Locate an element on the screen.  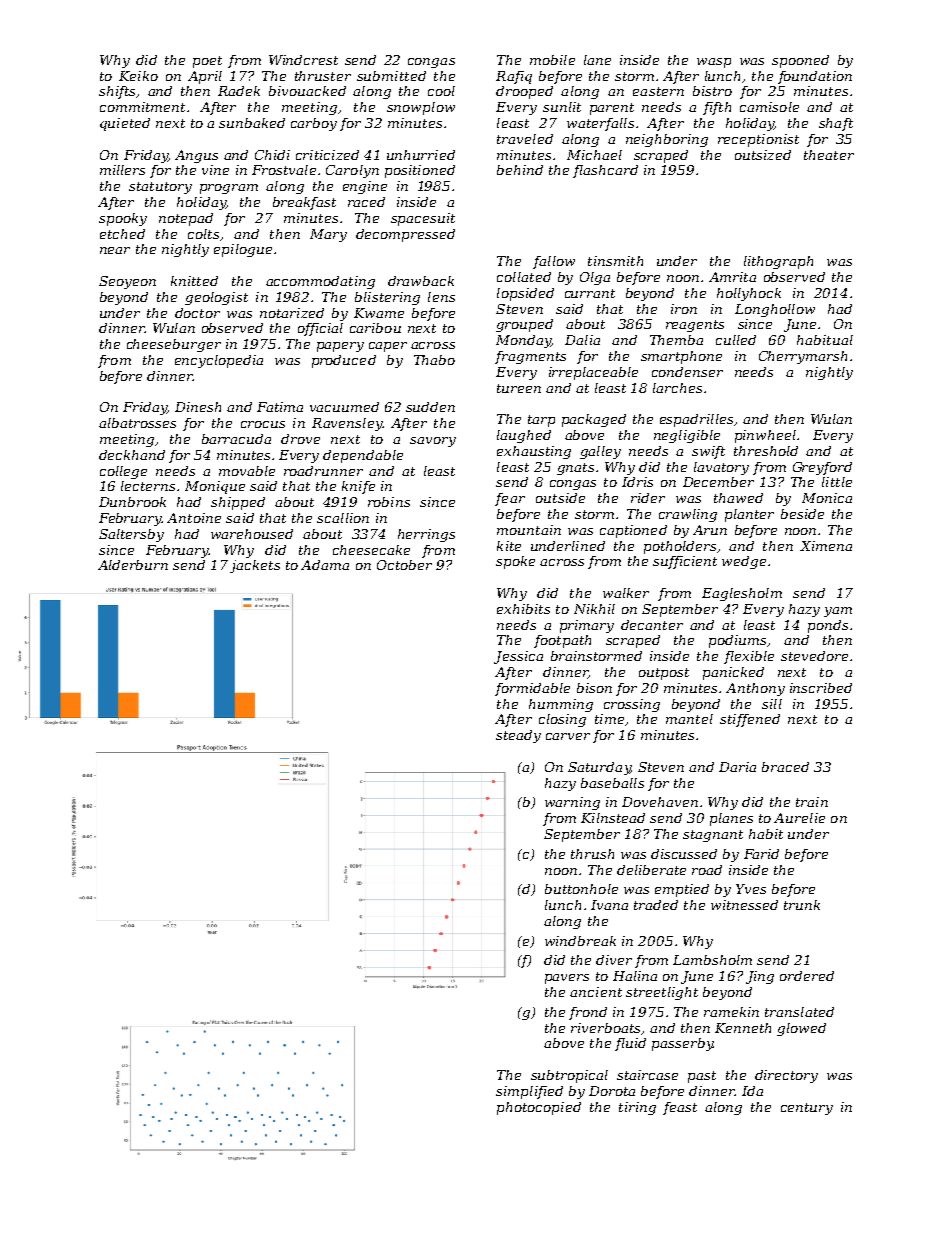
photocopied is located at coordinates (539, 1108).
